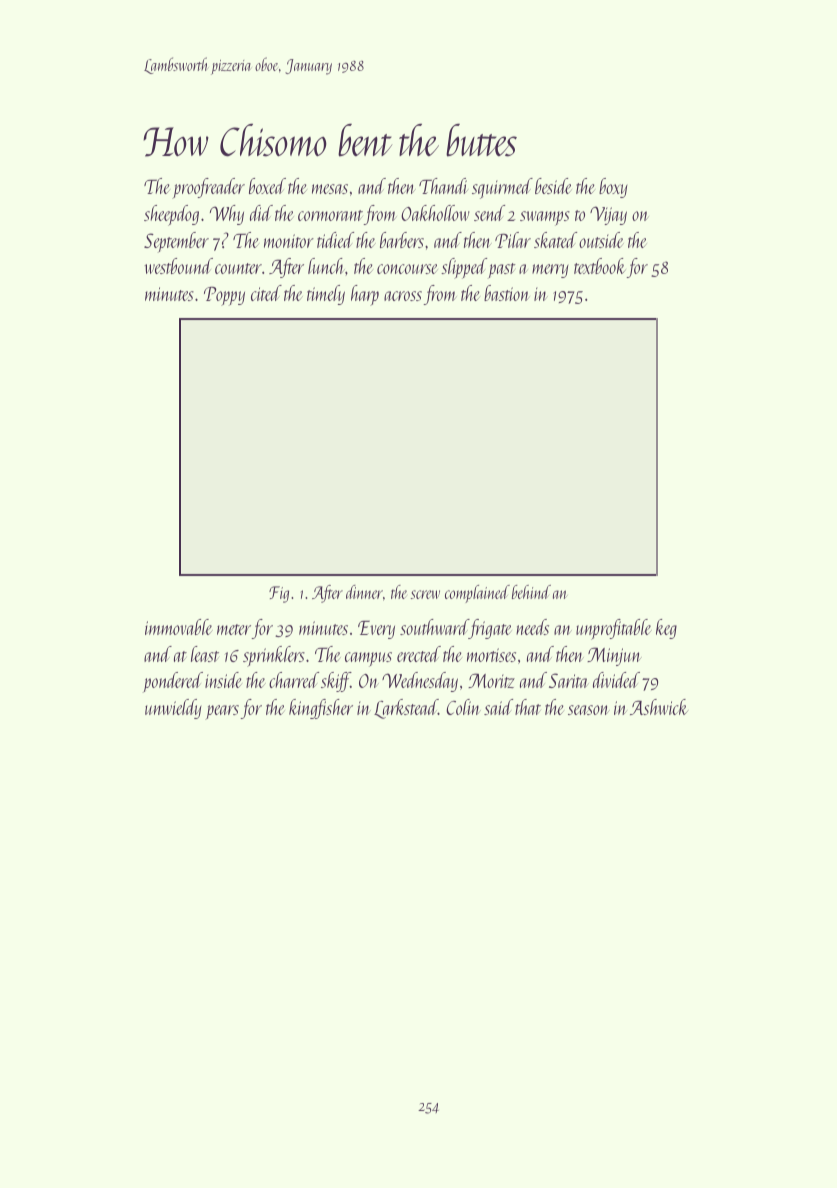 This document has height=1188, width=837. Describe the element at coordinates (266, 293) in the document. I see `cited` at that location.
